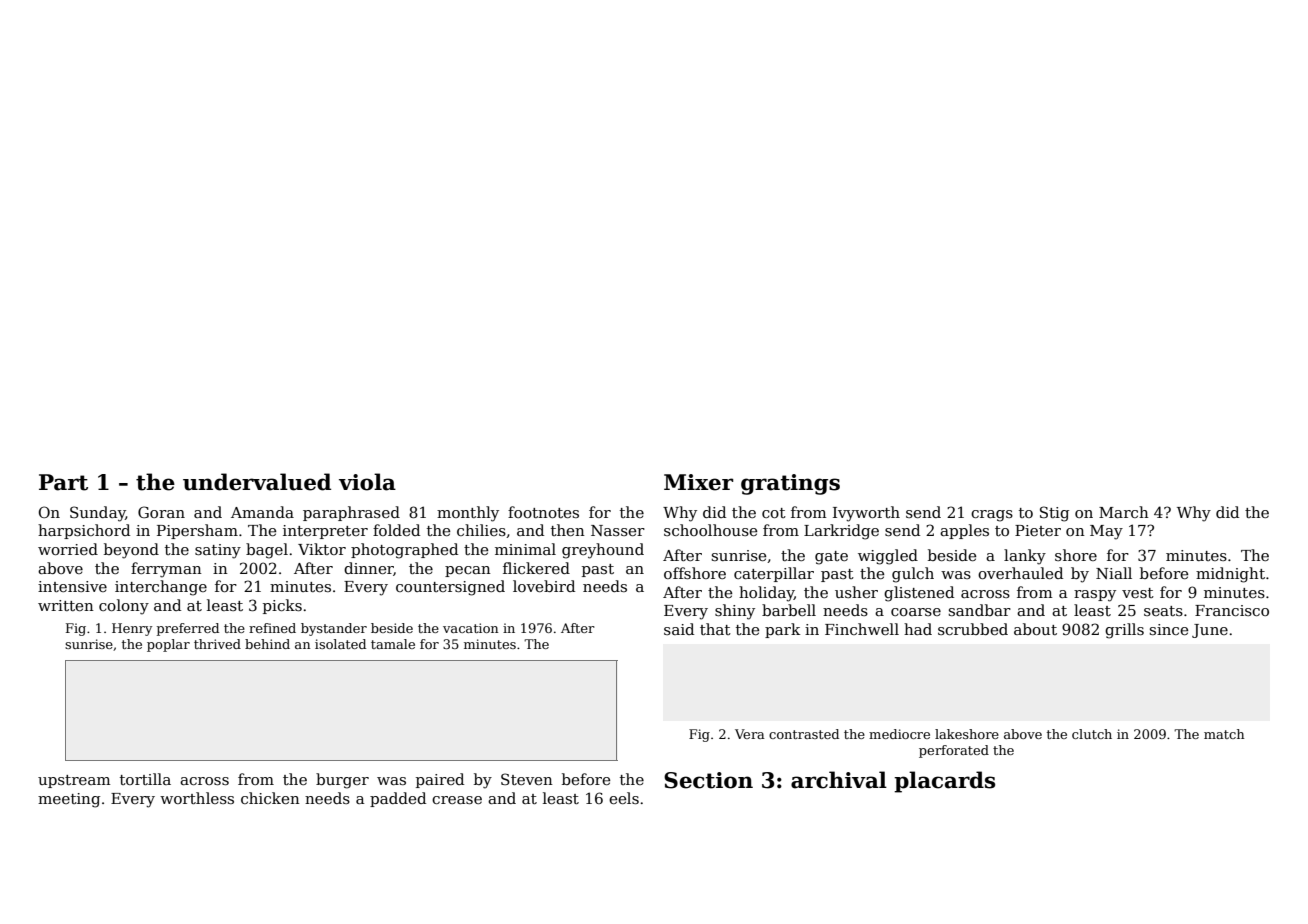  What do you see at coordinates (367, 482) in the screenshot?
I see `viola` at bounding box center [367, 482].
